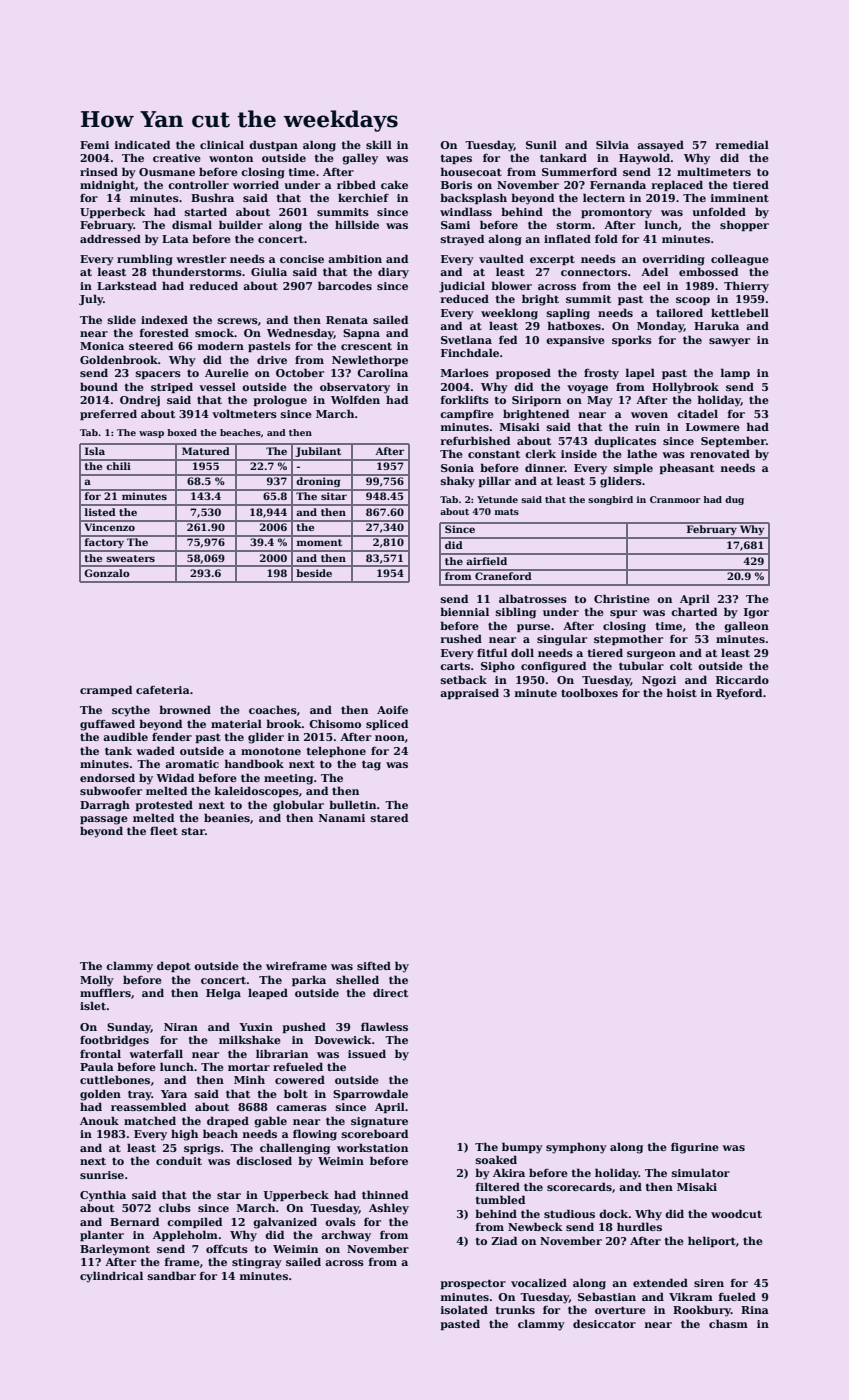 The image size is (849, 1400). Describe the element at coordinates (467, 415) in the screenshot. I see `campfire` at that location.
